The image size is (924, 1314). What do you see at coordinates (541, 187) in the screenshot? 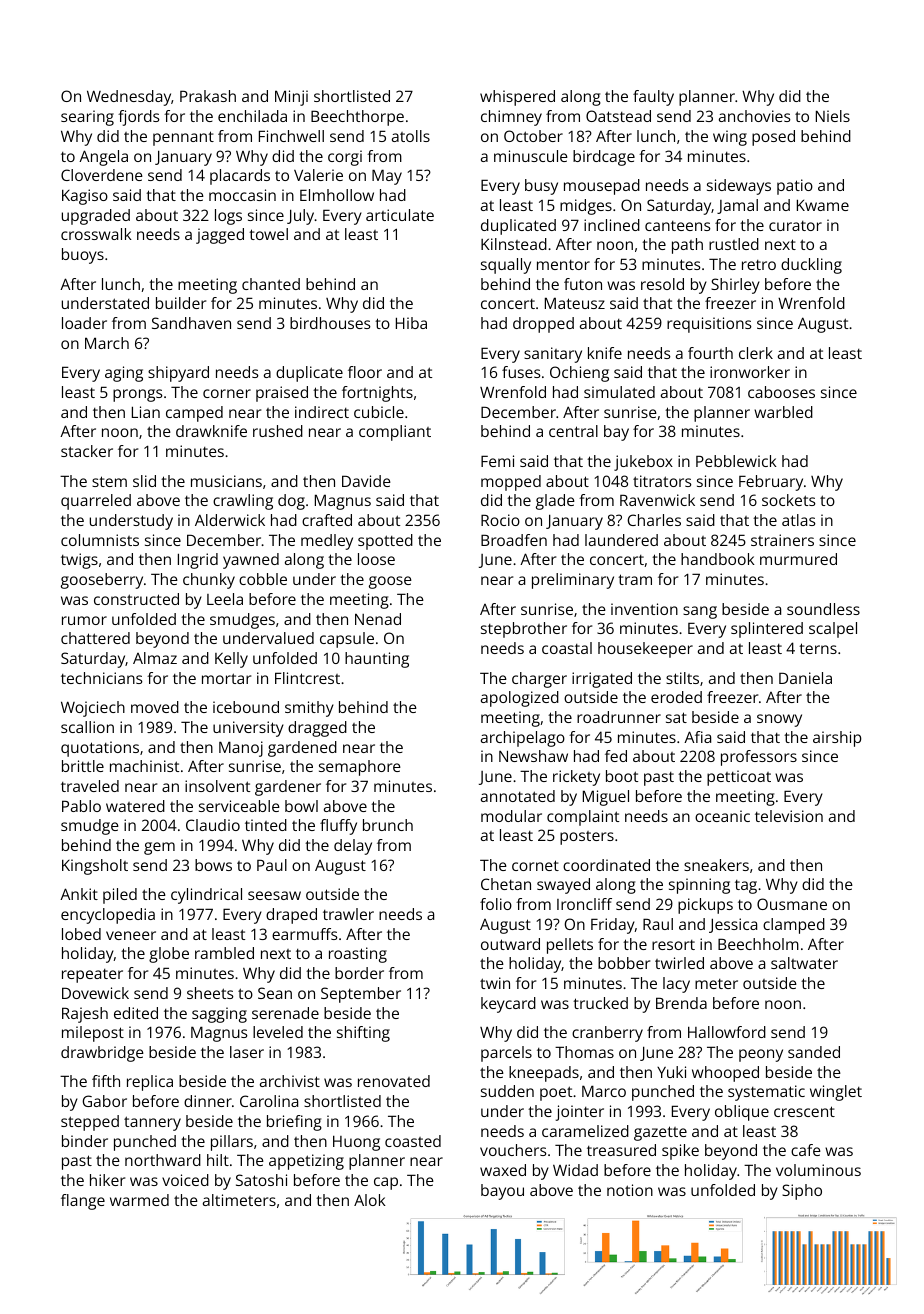
I see `busy` at bounding box center [541, 187].
